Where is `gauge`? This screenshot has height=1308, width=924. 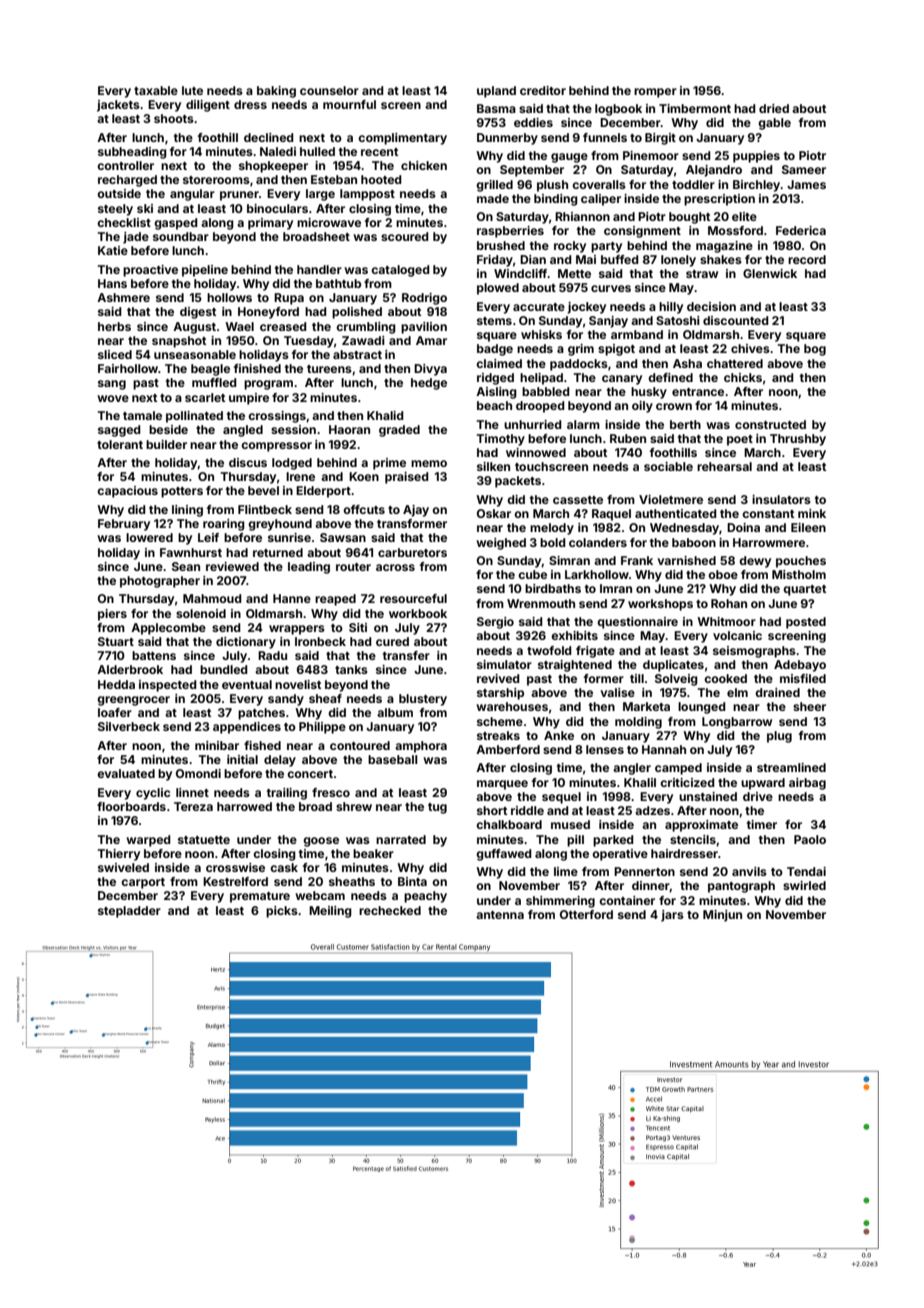
gauge is located at coordinates (569, 158).
